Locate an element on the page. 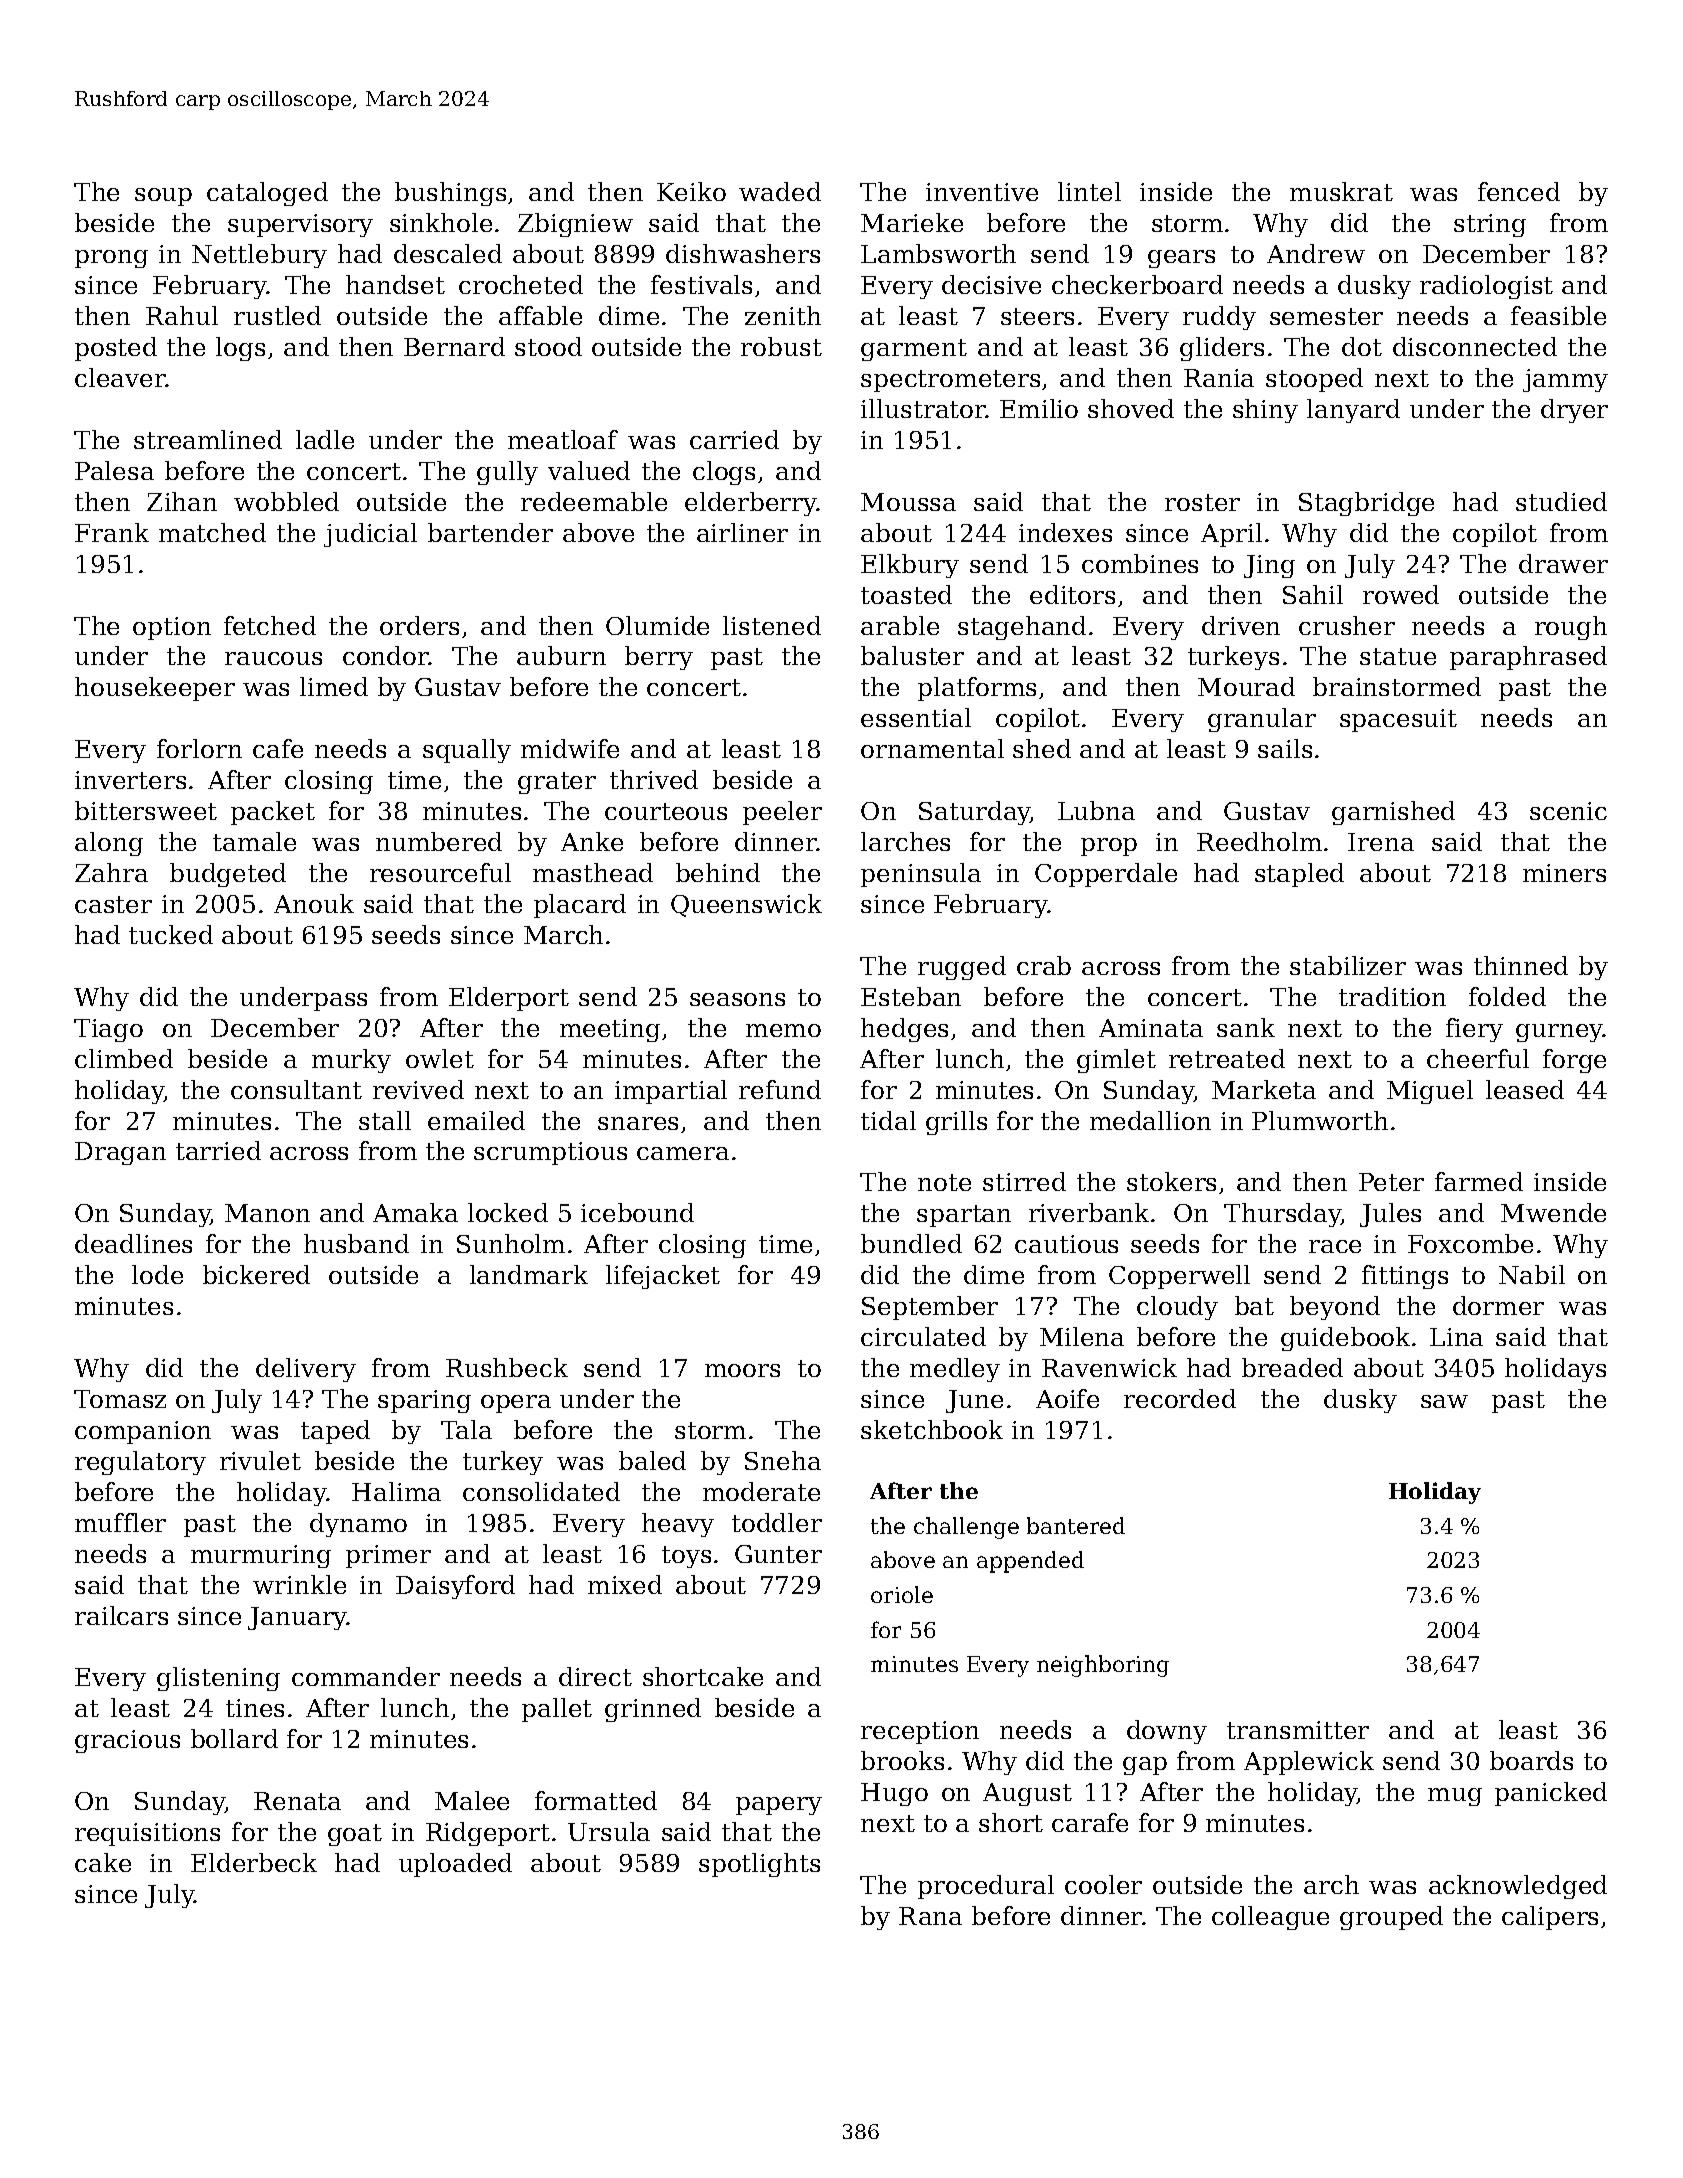 Image resolution: width=1683 pixels, height=2178 pixels. radiologist is located at coordinates (1486, 287).
